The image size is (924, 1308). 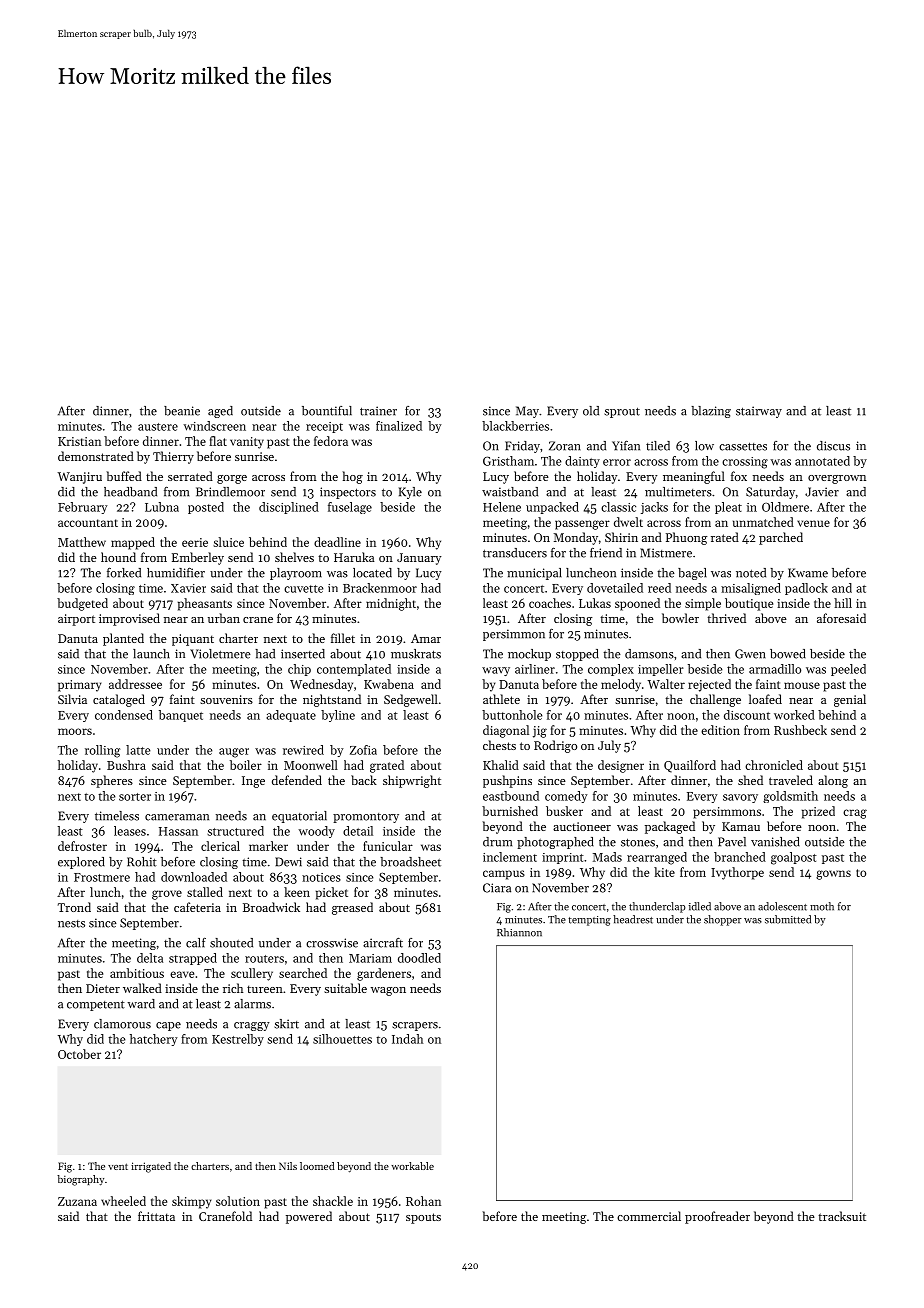 What do you see at coordinates (622, 412) in the image?
I see `sprout` at bounding box center [622, 412].
